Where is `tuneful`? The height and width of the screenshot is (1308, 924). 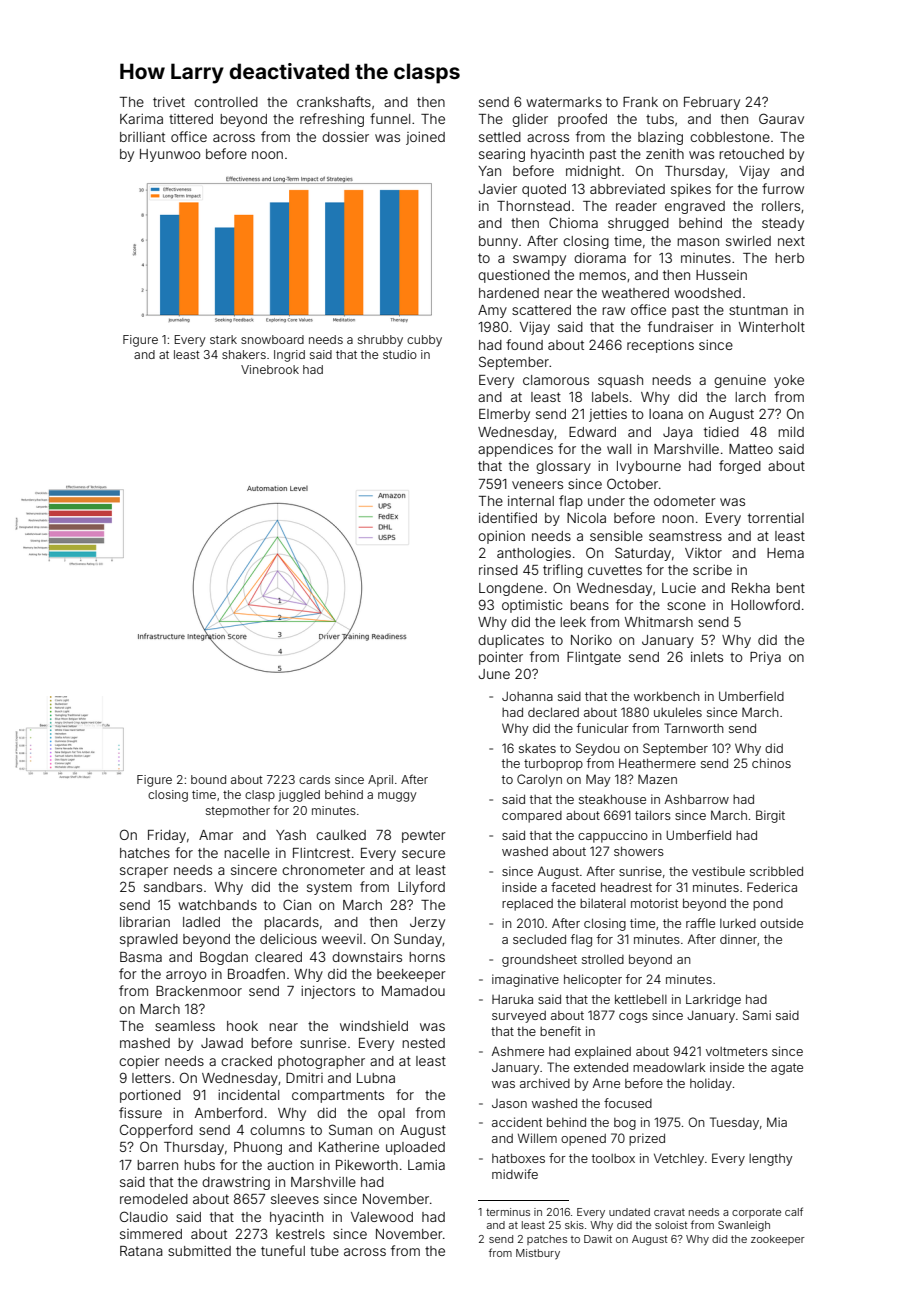 tuneful is located at coordinates (283, 1250).
